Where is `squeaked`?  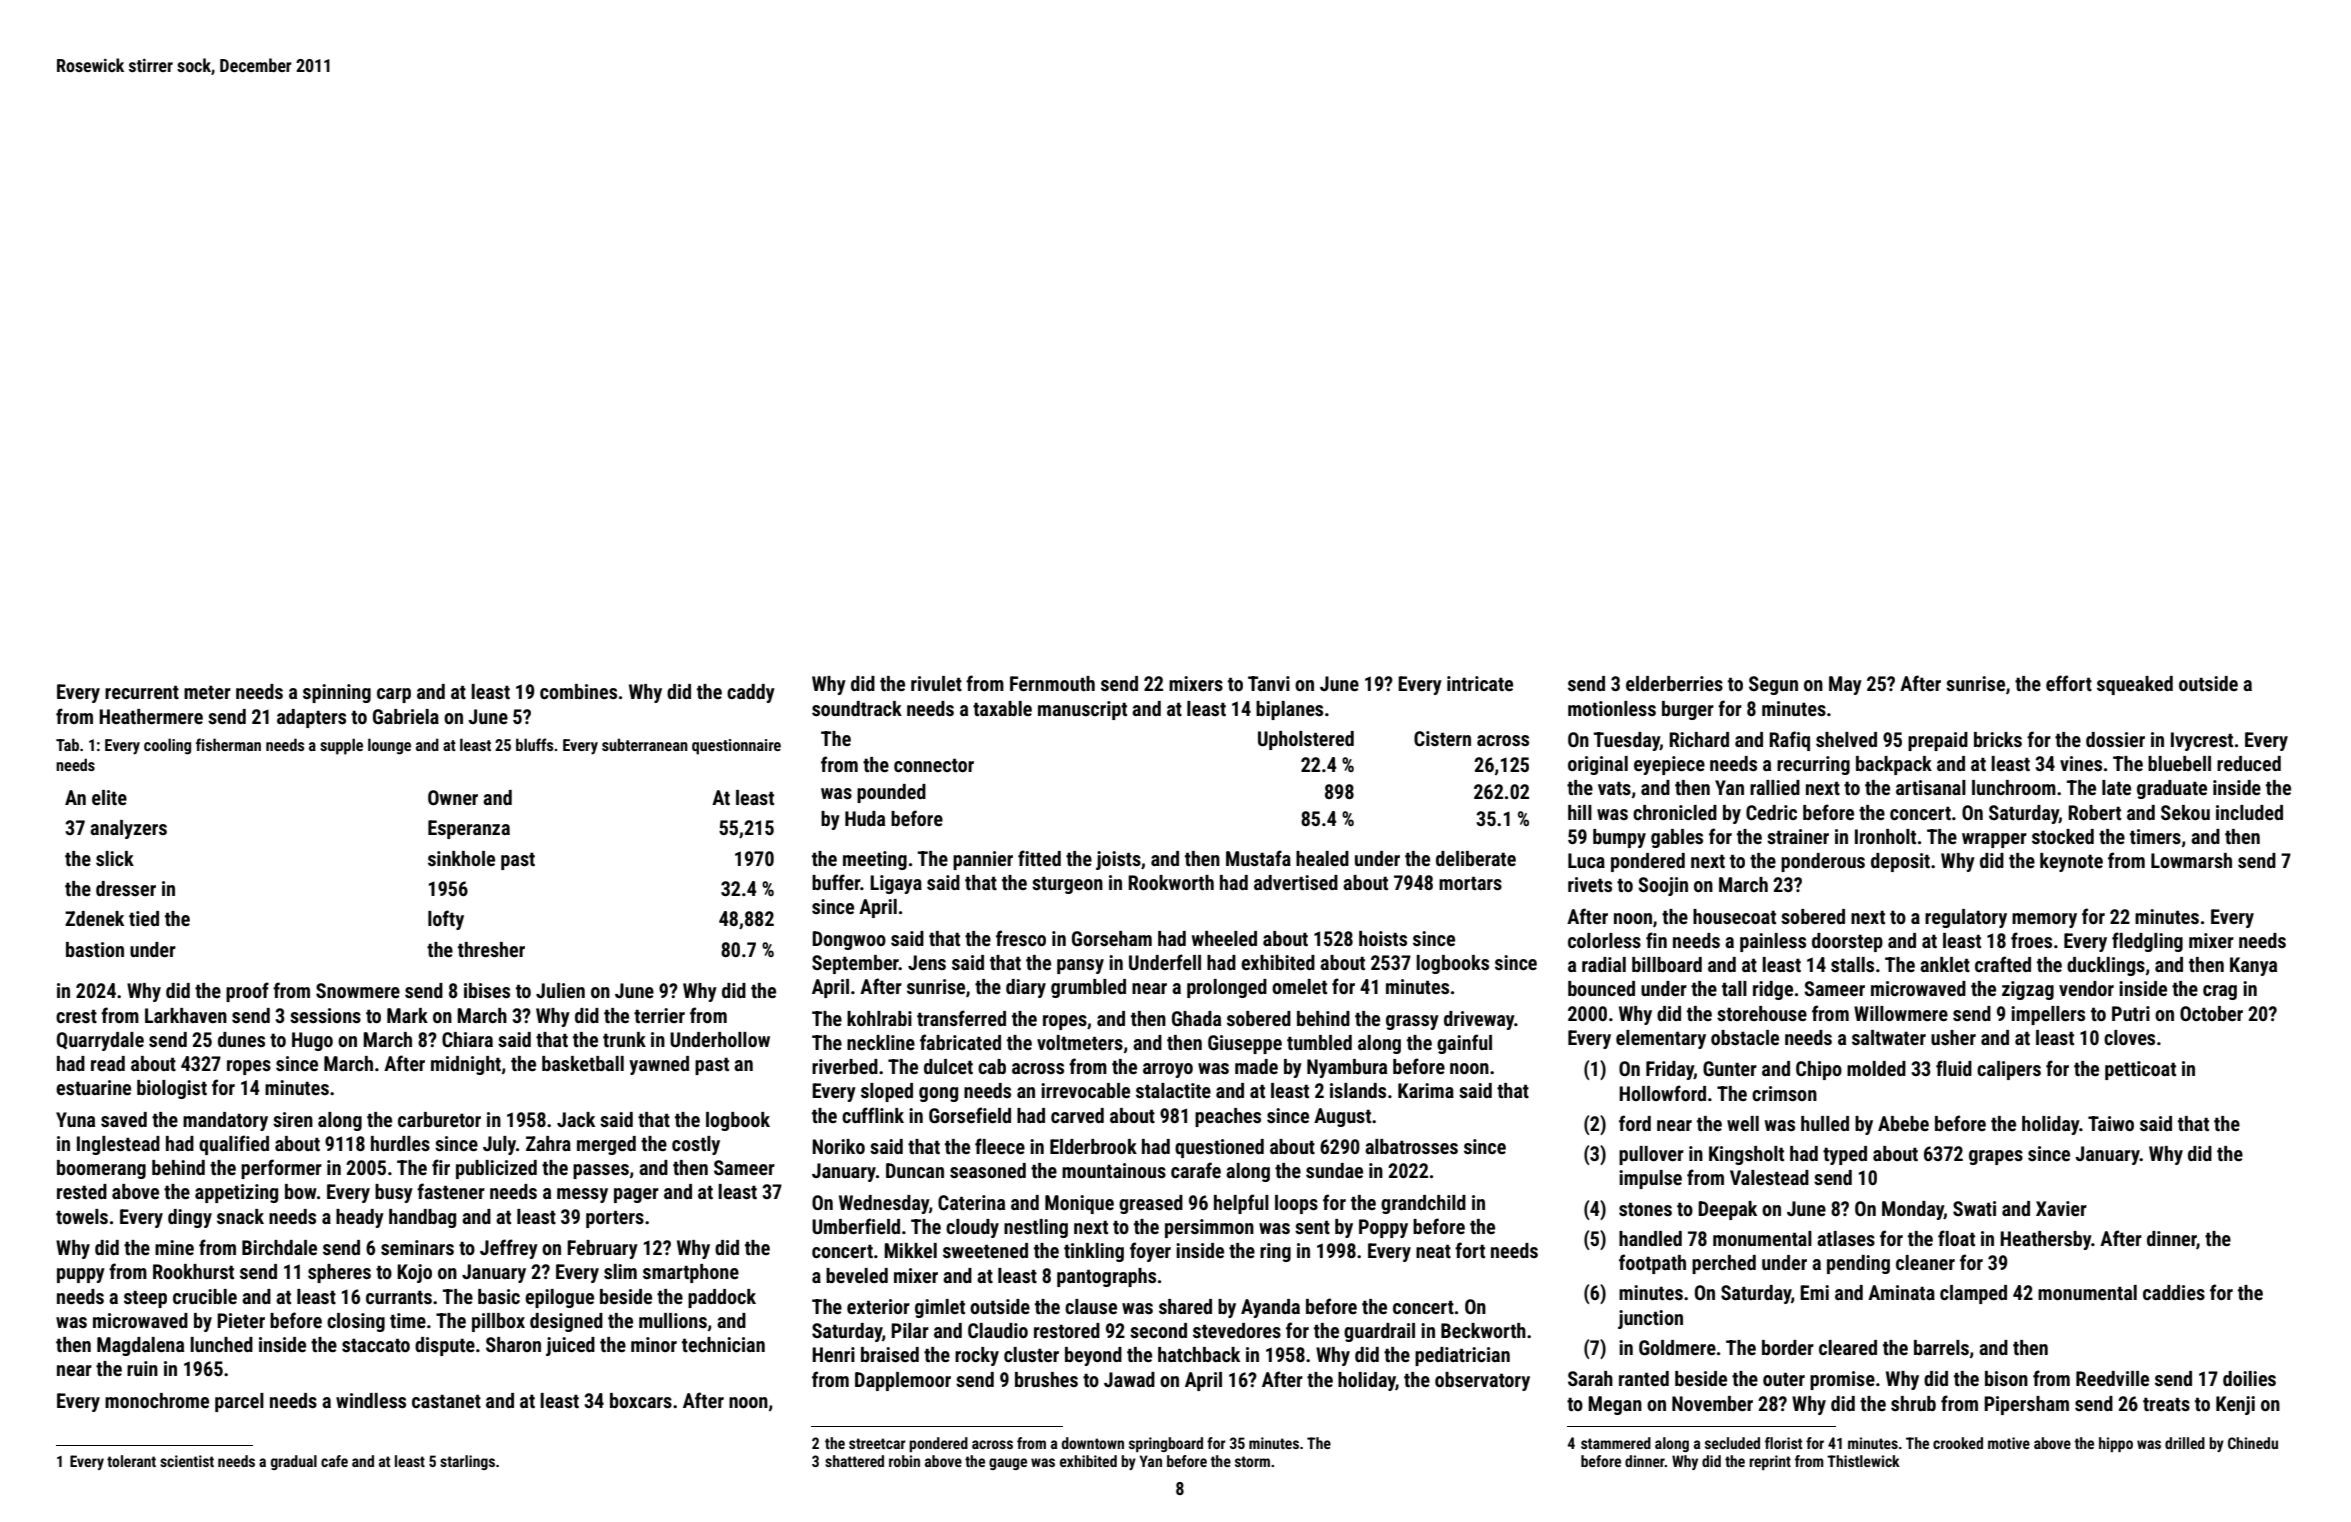
squeaked is located at coordinates (2135, 685).
